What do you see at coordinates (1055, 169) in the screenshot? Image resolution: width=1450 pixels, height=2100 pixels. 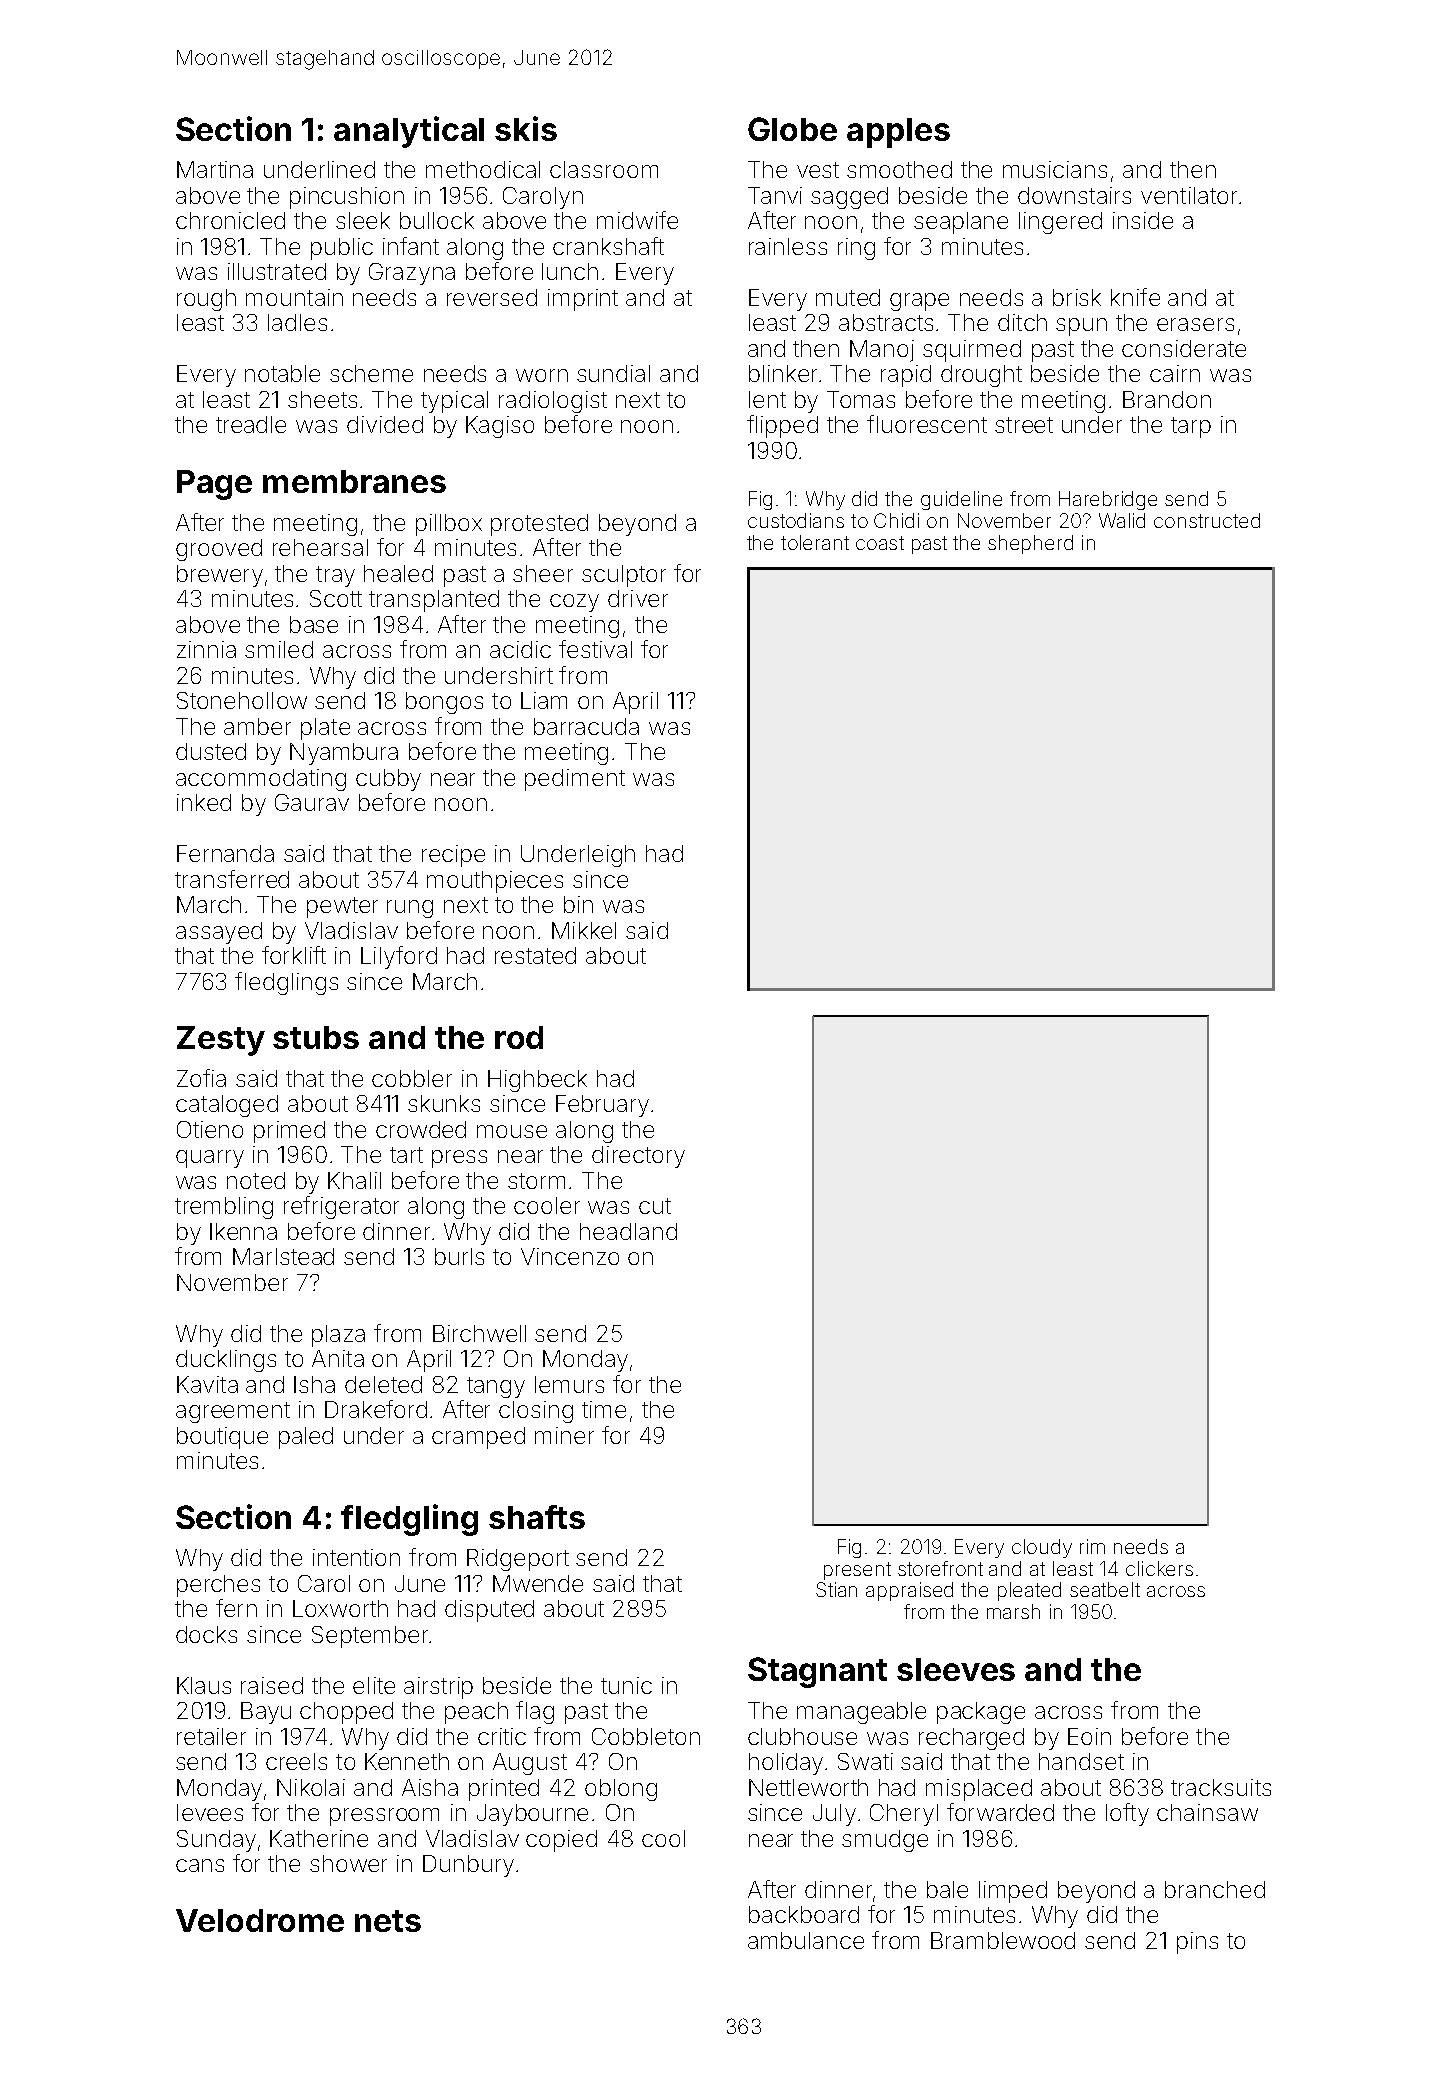 I see `musicians` at bounding box center [1055, 169].
